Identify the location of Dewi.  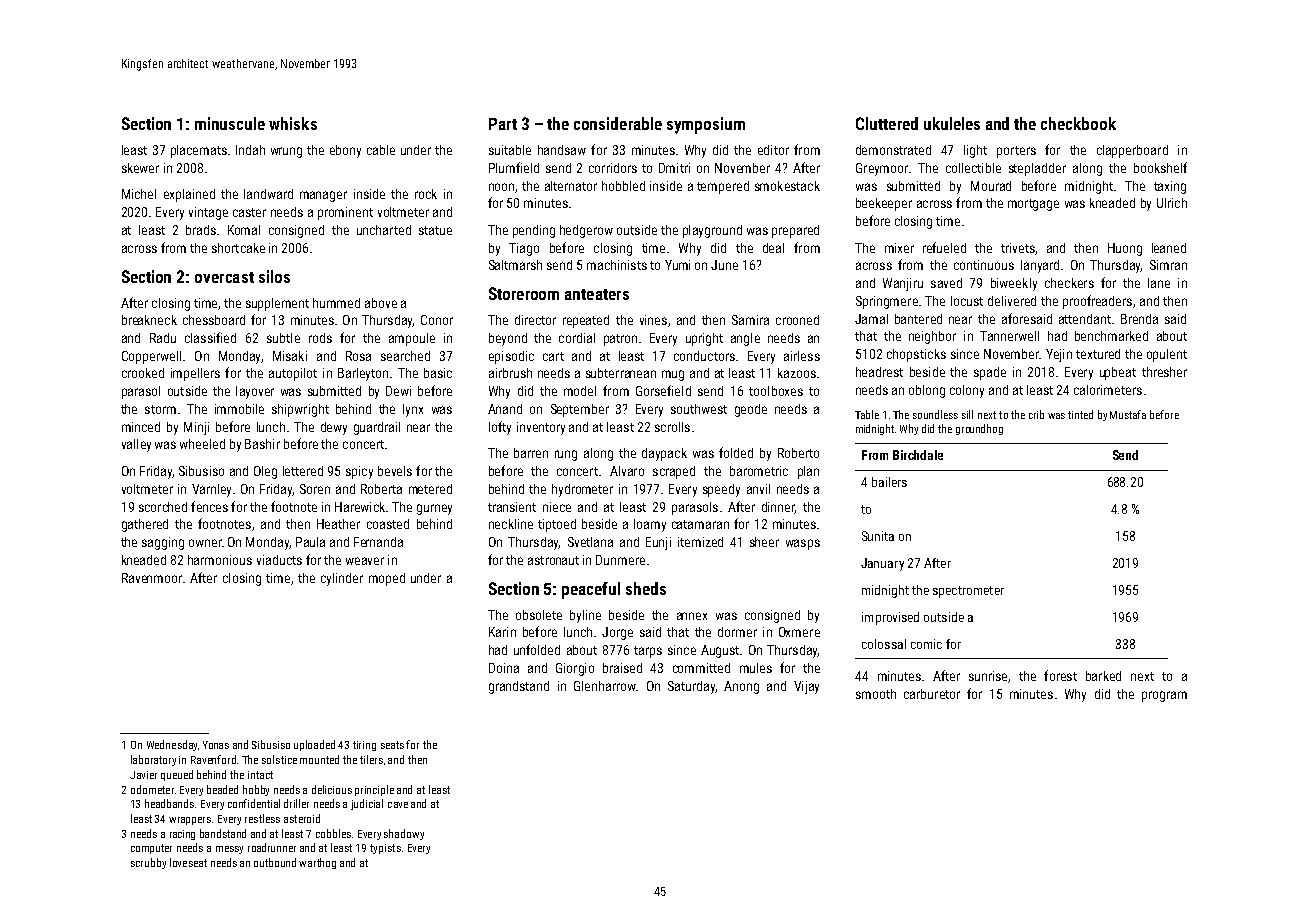
(398, 391).
